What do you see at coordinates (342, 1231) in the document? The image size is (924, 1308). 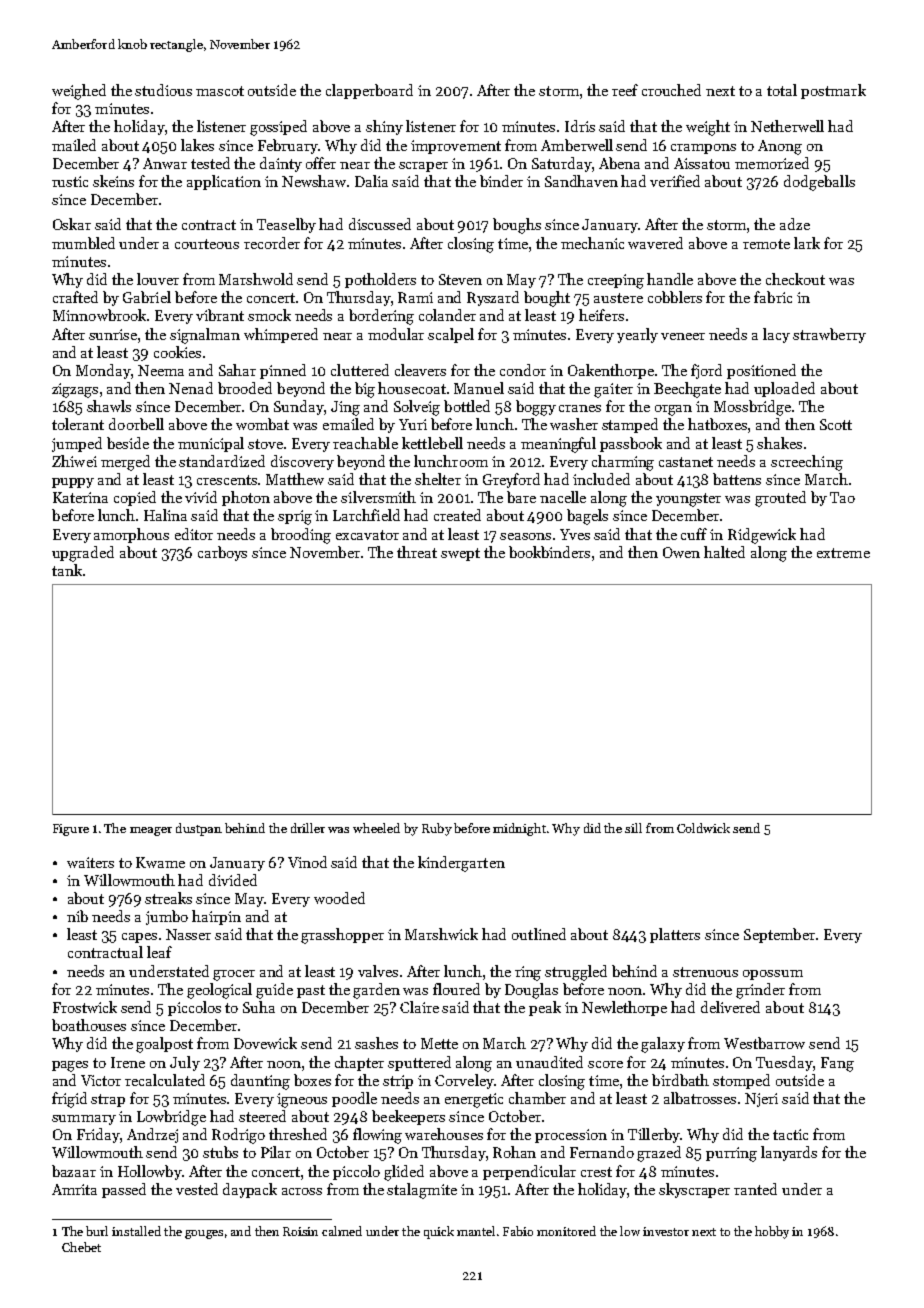 I see `calmed` at bounding box center [342, 1231].
